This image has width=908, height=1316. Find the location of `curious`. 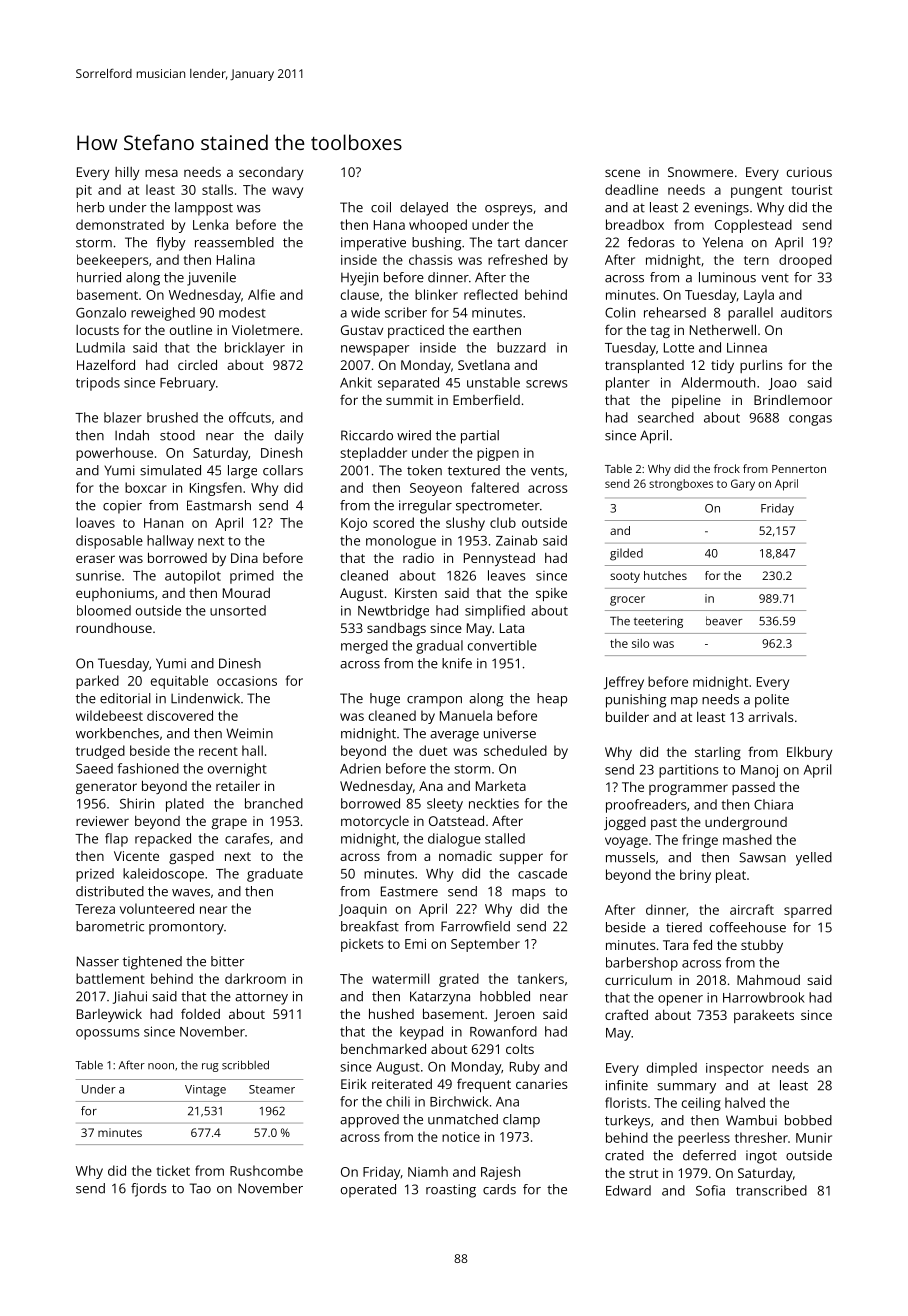

curious is located at coordinates (809, 172).
